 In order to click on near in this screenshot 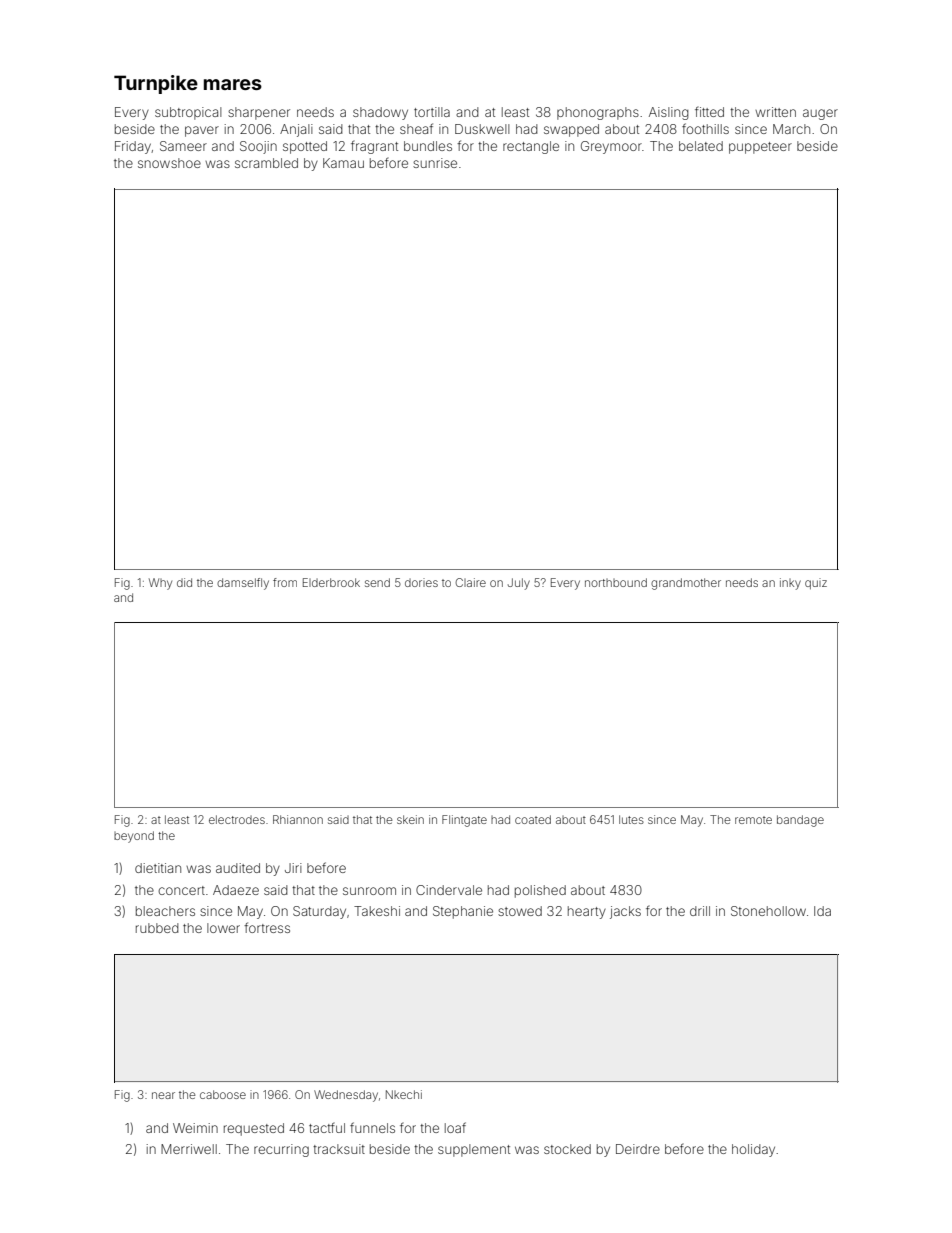, I will do `click(163, 1095)`.
